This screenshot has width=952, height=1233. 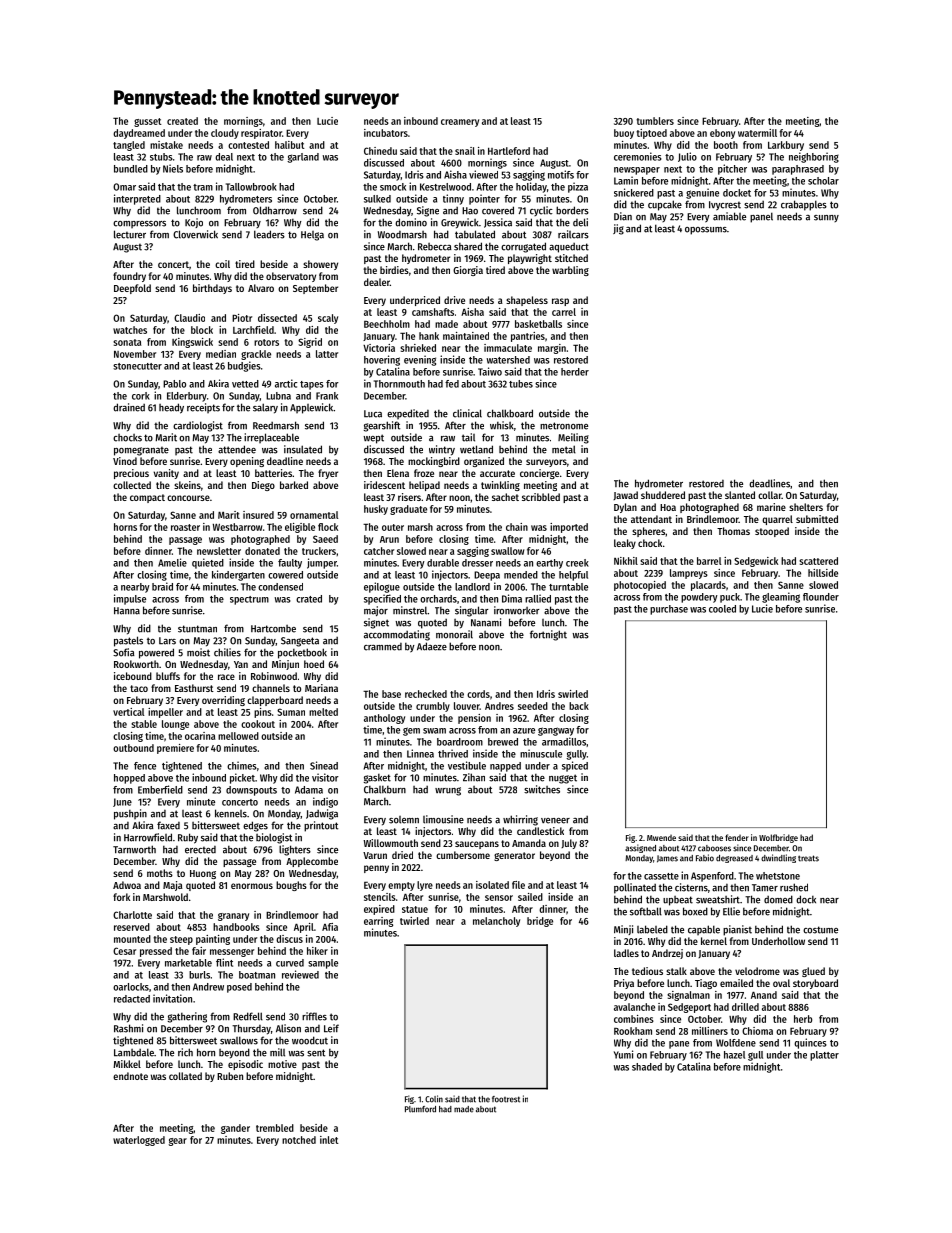 I want to click on generator, so click(x=514, y=856).
